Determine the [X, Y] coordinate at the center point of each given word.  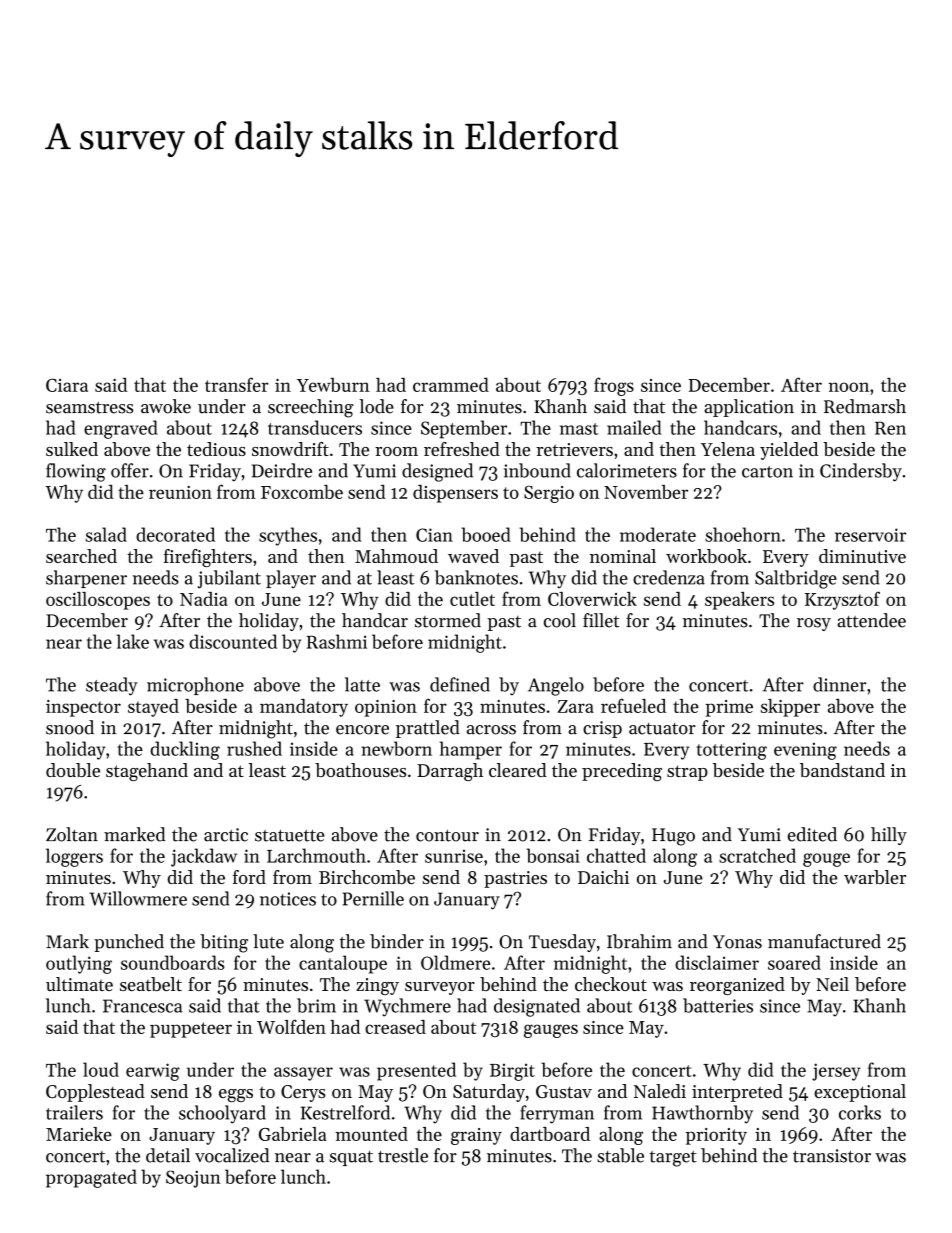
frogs [614, 386]
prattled [428, 729]
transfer [237, 384]
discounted [233, 641]
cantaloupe [343, 964]
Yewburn [333, 385]
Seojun [193, 1179]
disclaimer [717, 962]
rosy [814, 624]
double [73, 770]
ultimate [79, 984]
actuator [662, 729]
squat [351, 1158]
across [491, 730]
